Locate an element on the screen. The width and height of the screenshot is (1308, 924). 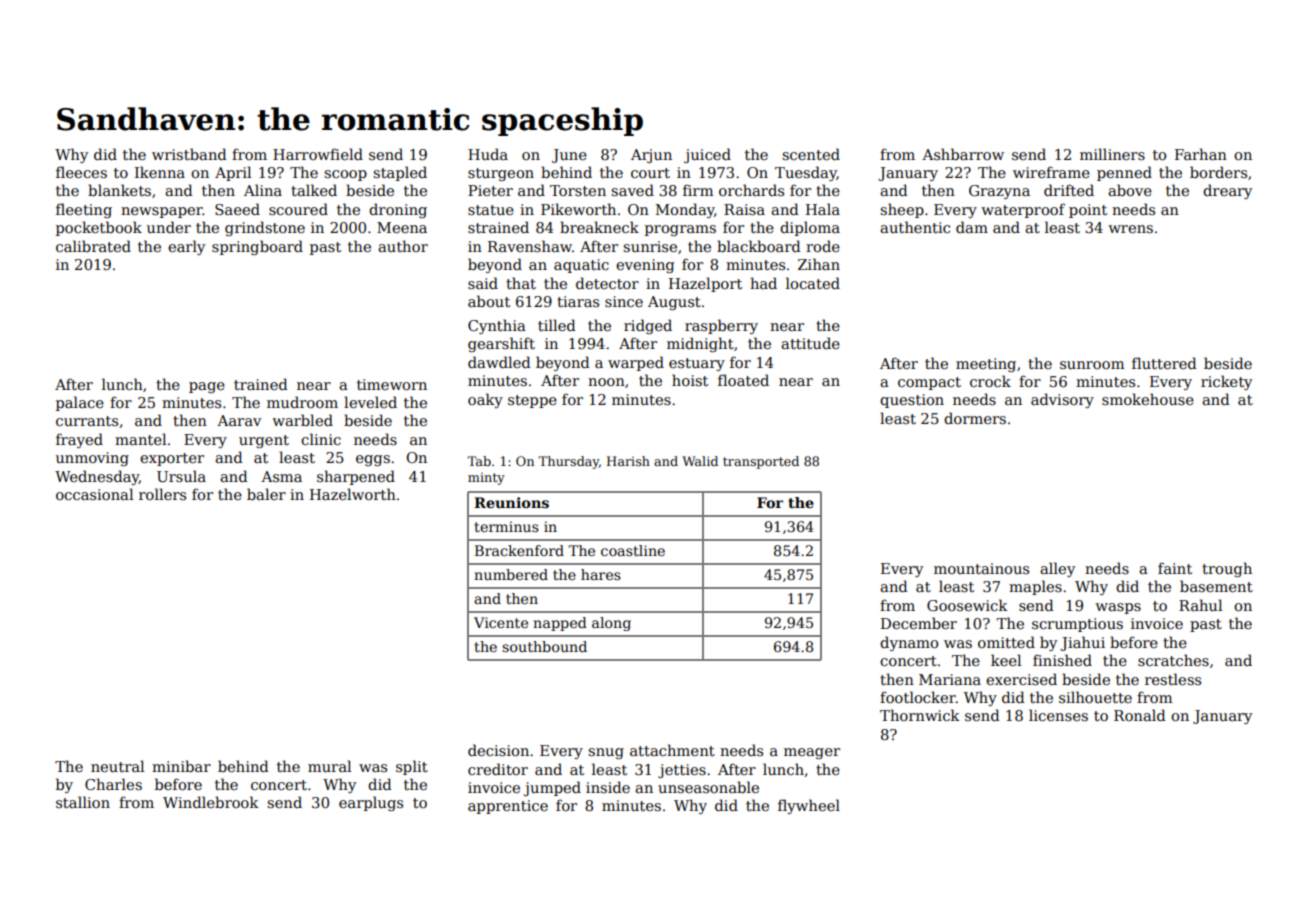
Ashbarrow is located at coordinates (963, 154).
